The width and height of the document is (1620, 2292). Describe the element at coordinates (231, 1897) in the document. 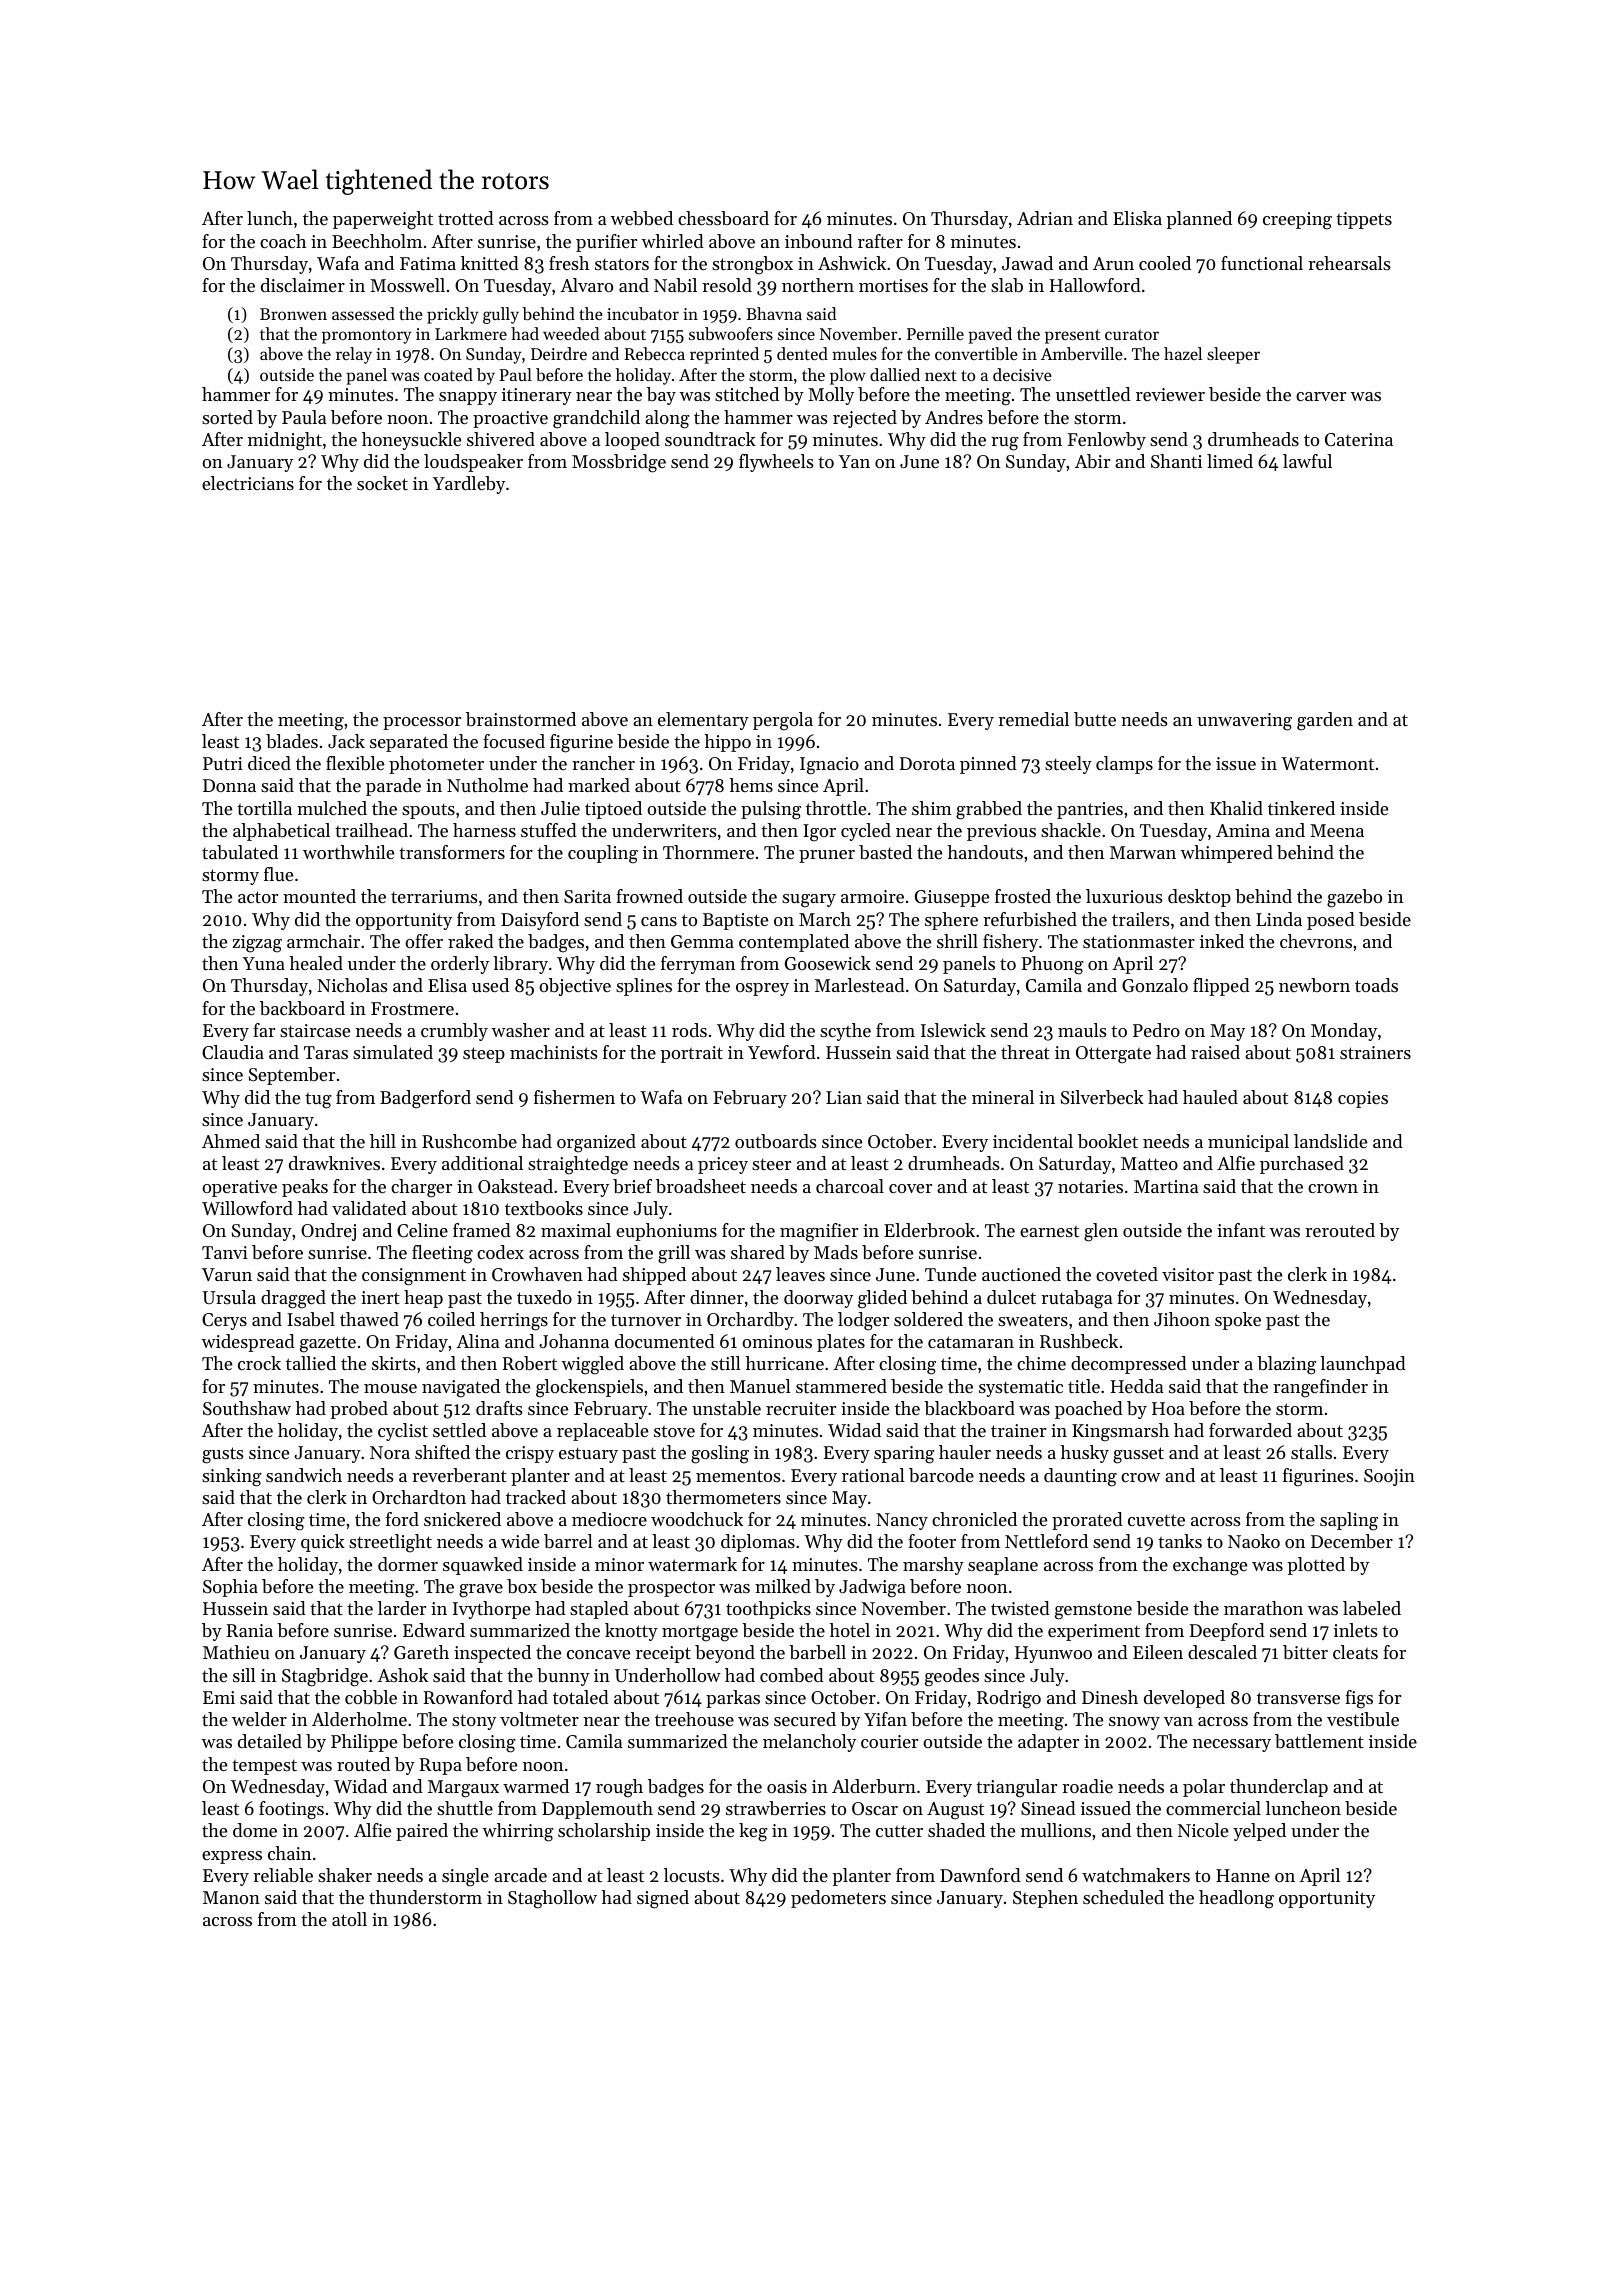

I see `Manon` at that location.
